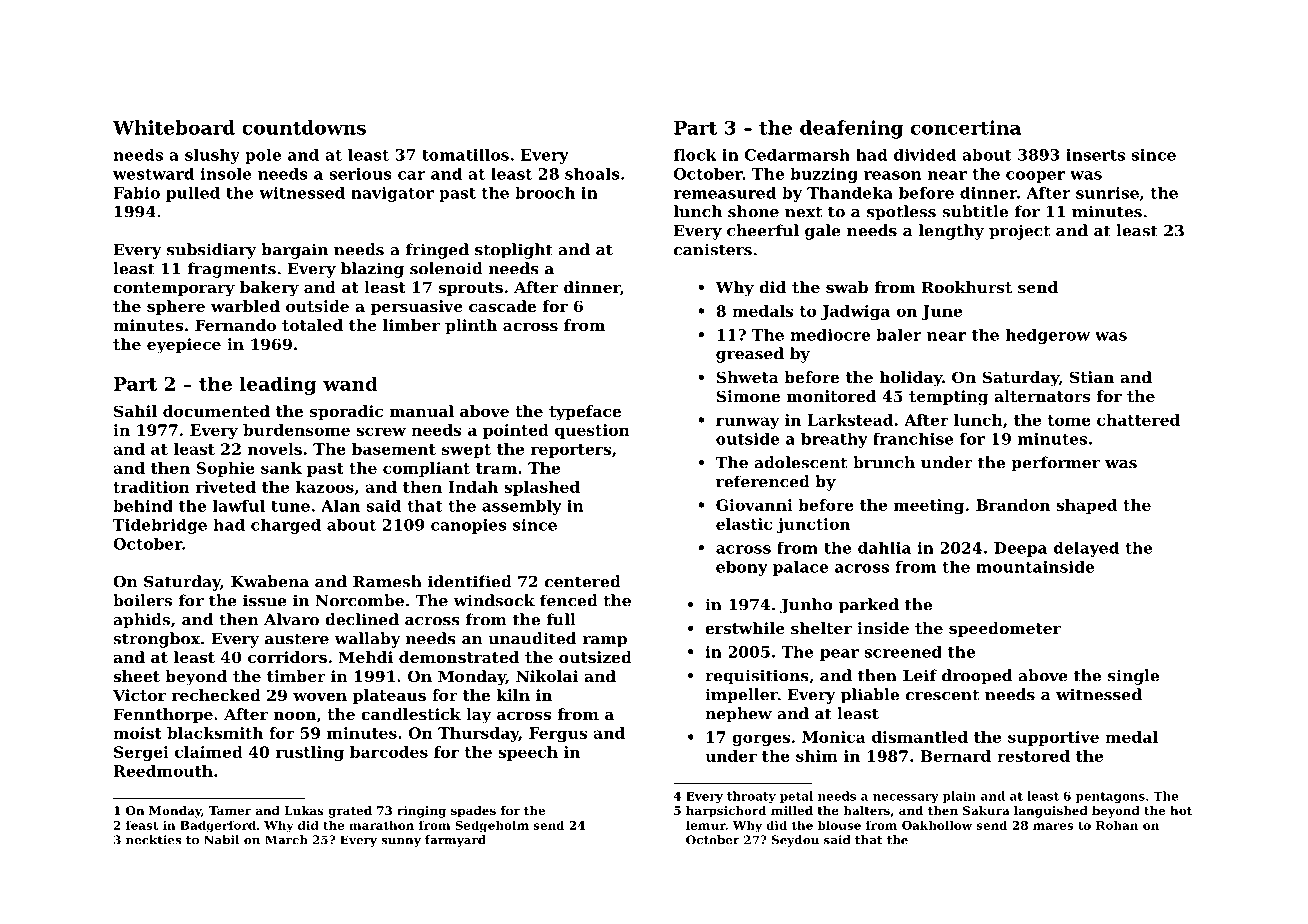 Image resolution: width=1308 pixels, height=924 pixels. What do you see at coordinates (153, 173) in the document?
I see `westward` at bounding box center [153, 173].
